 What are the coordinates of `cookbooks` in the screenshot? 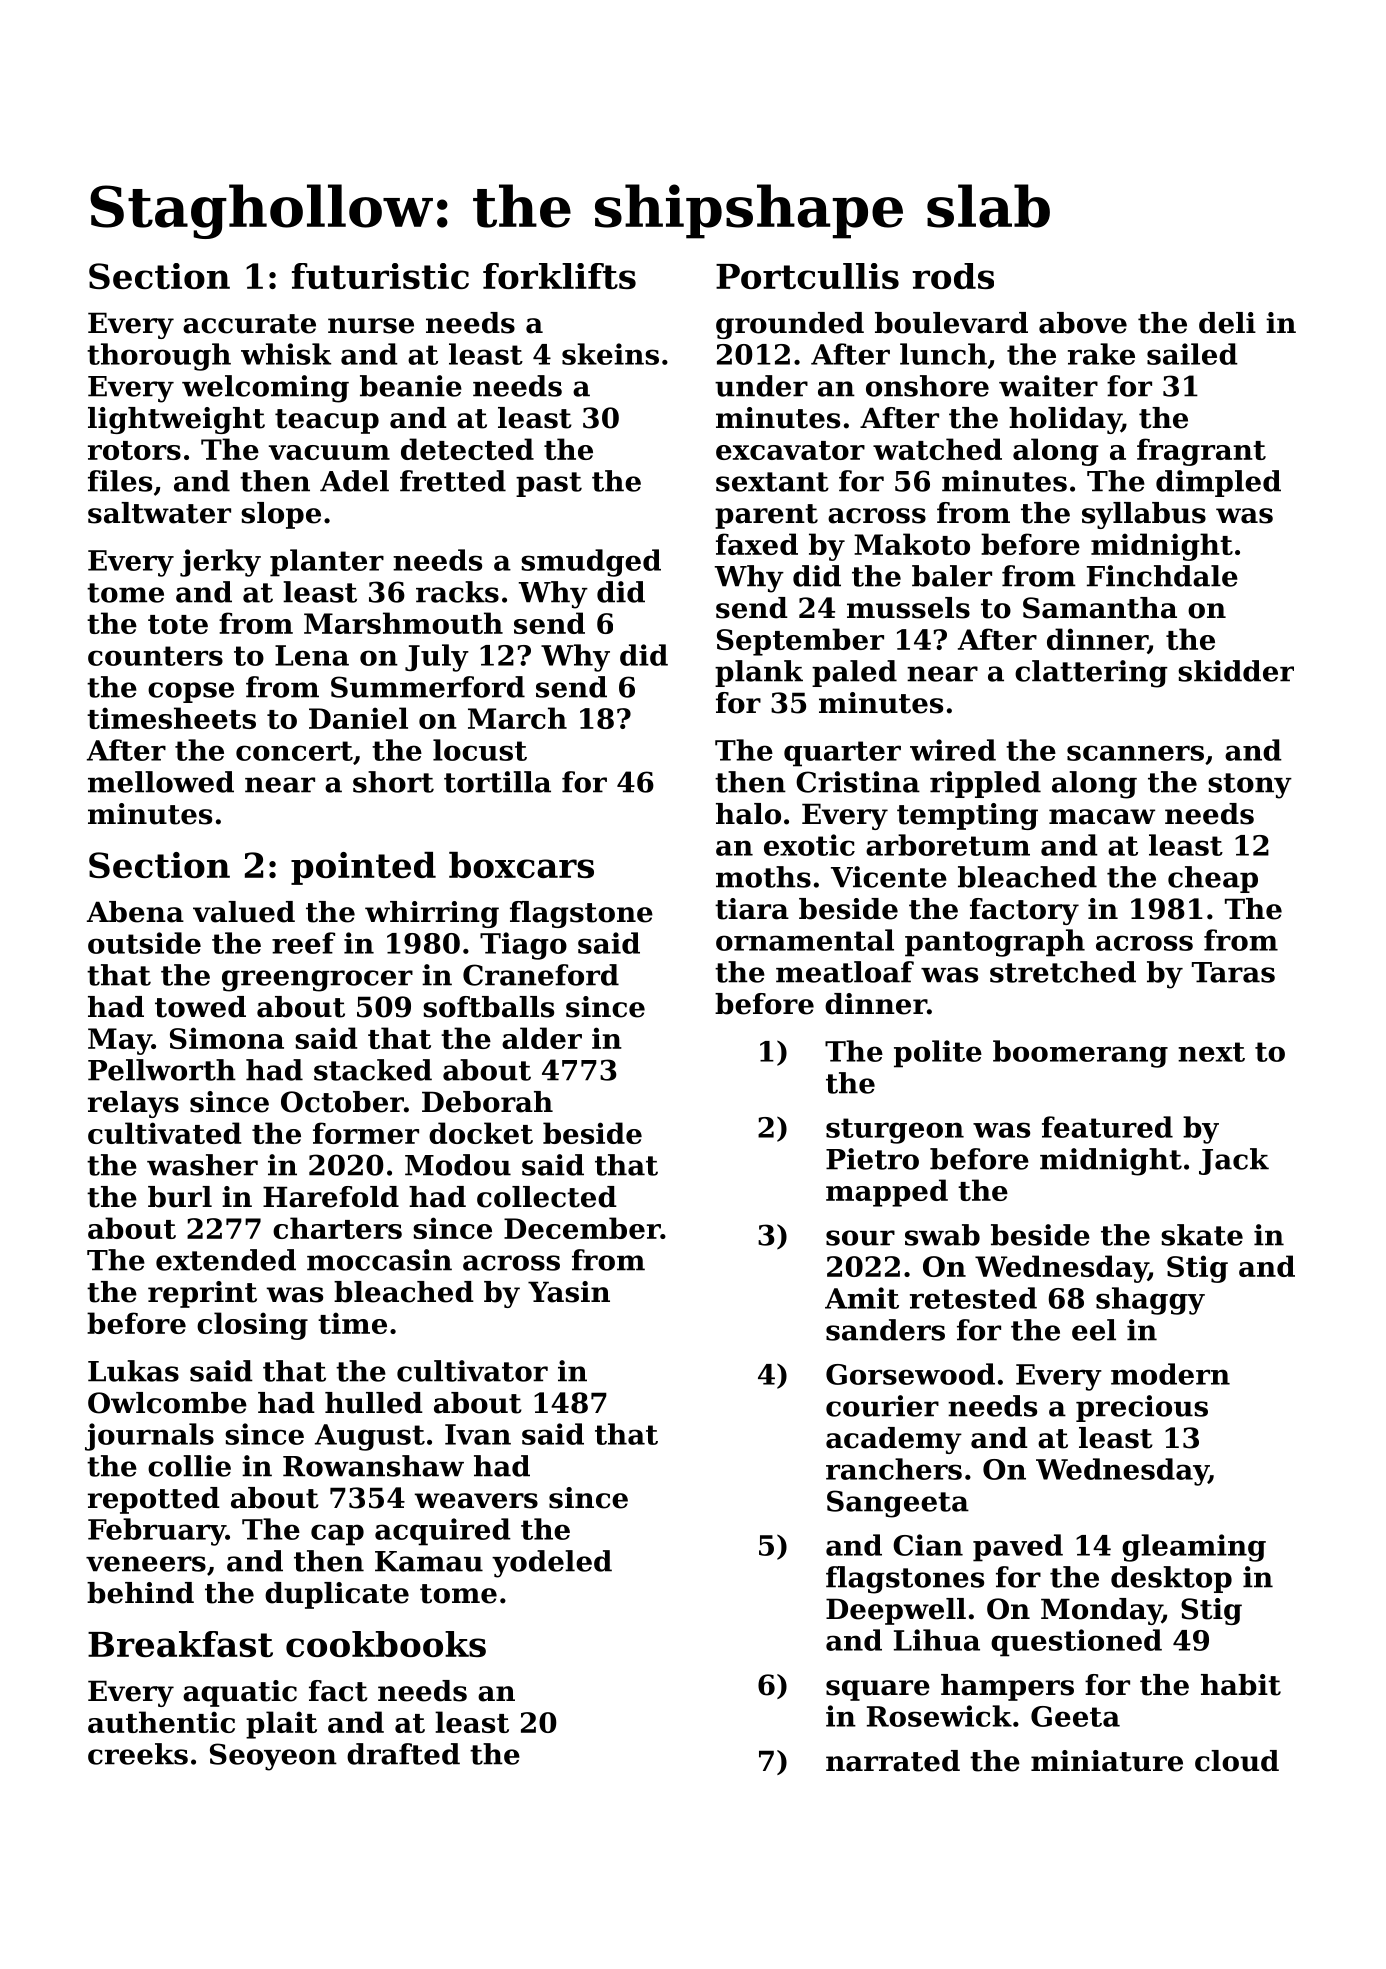 It's located at (386, 1644).
